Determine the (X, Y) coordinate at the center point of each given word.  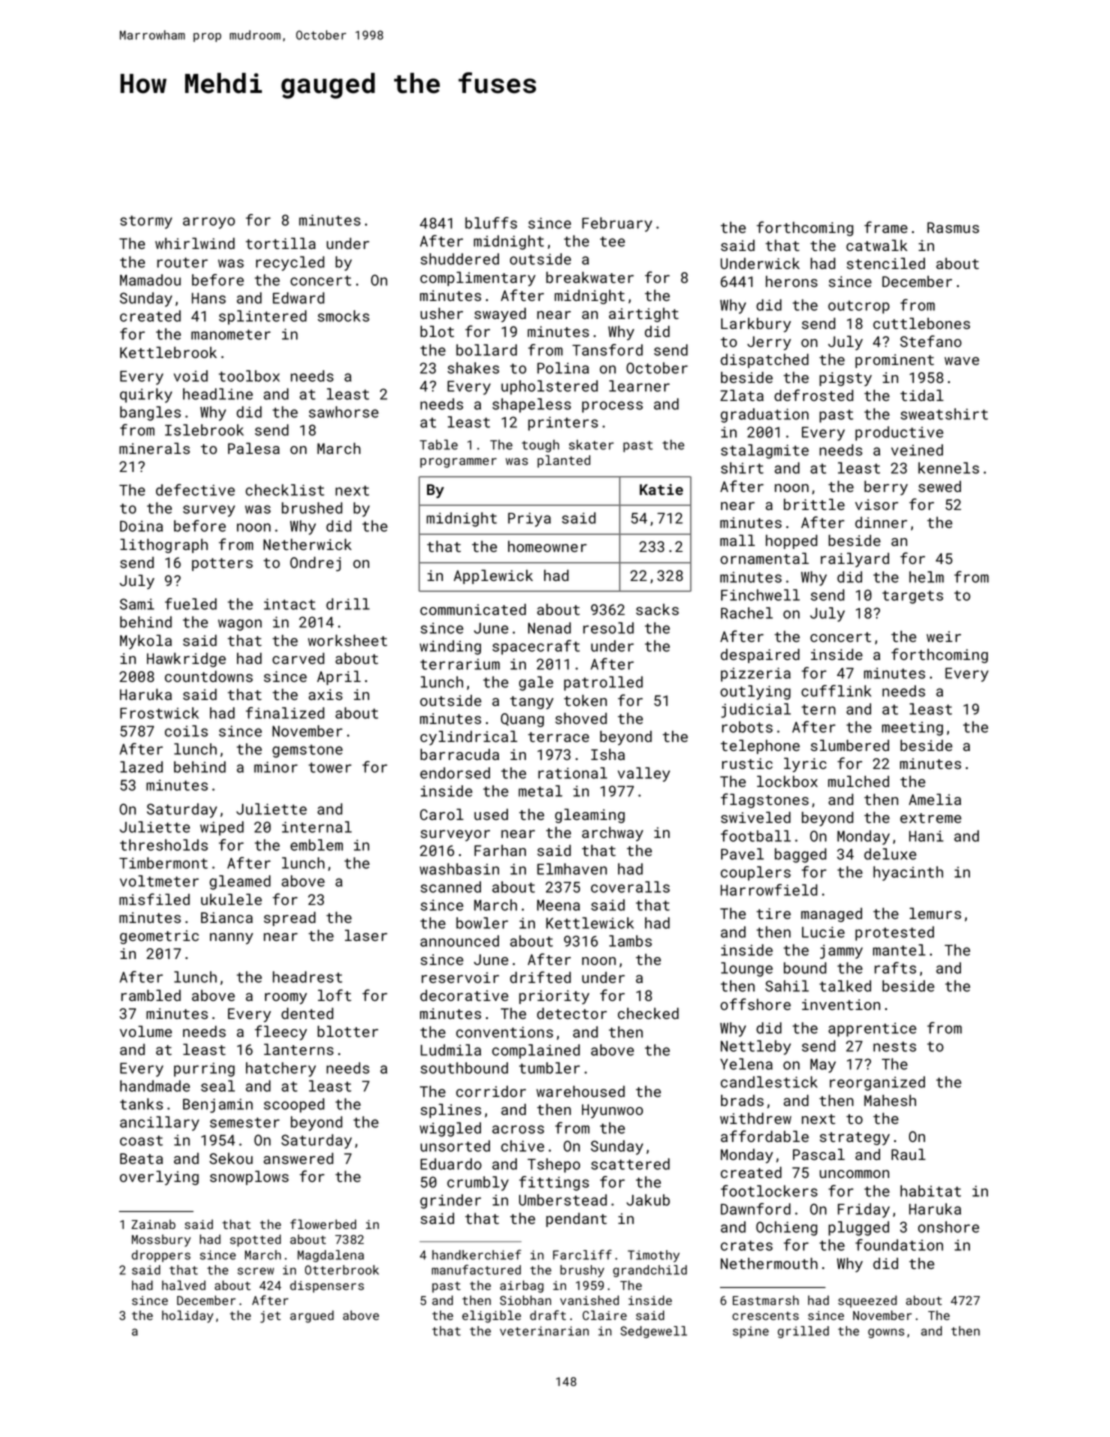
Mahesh (890, 1100)
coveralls (630, 887)
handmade (155, 1086)
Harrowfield (768, 890)
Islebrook (204, 430)
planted (563, 461)
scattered (630, 1164)
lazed (141, 767)
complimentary (478, 278)
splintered (263, 317)
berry (886, 487)
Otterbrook (342, 1270)
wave (961, 361)
